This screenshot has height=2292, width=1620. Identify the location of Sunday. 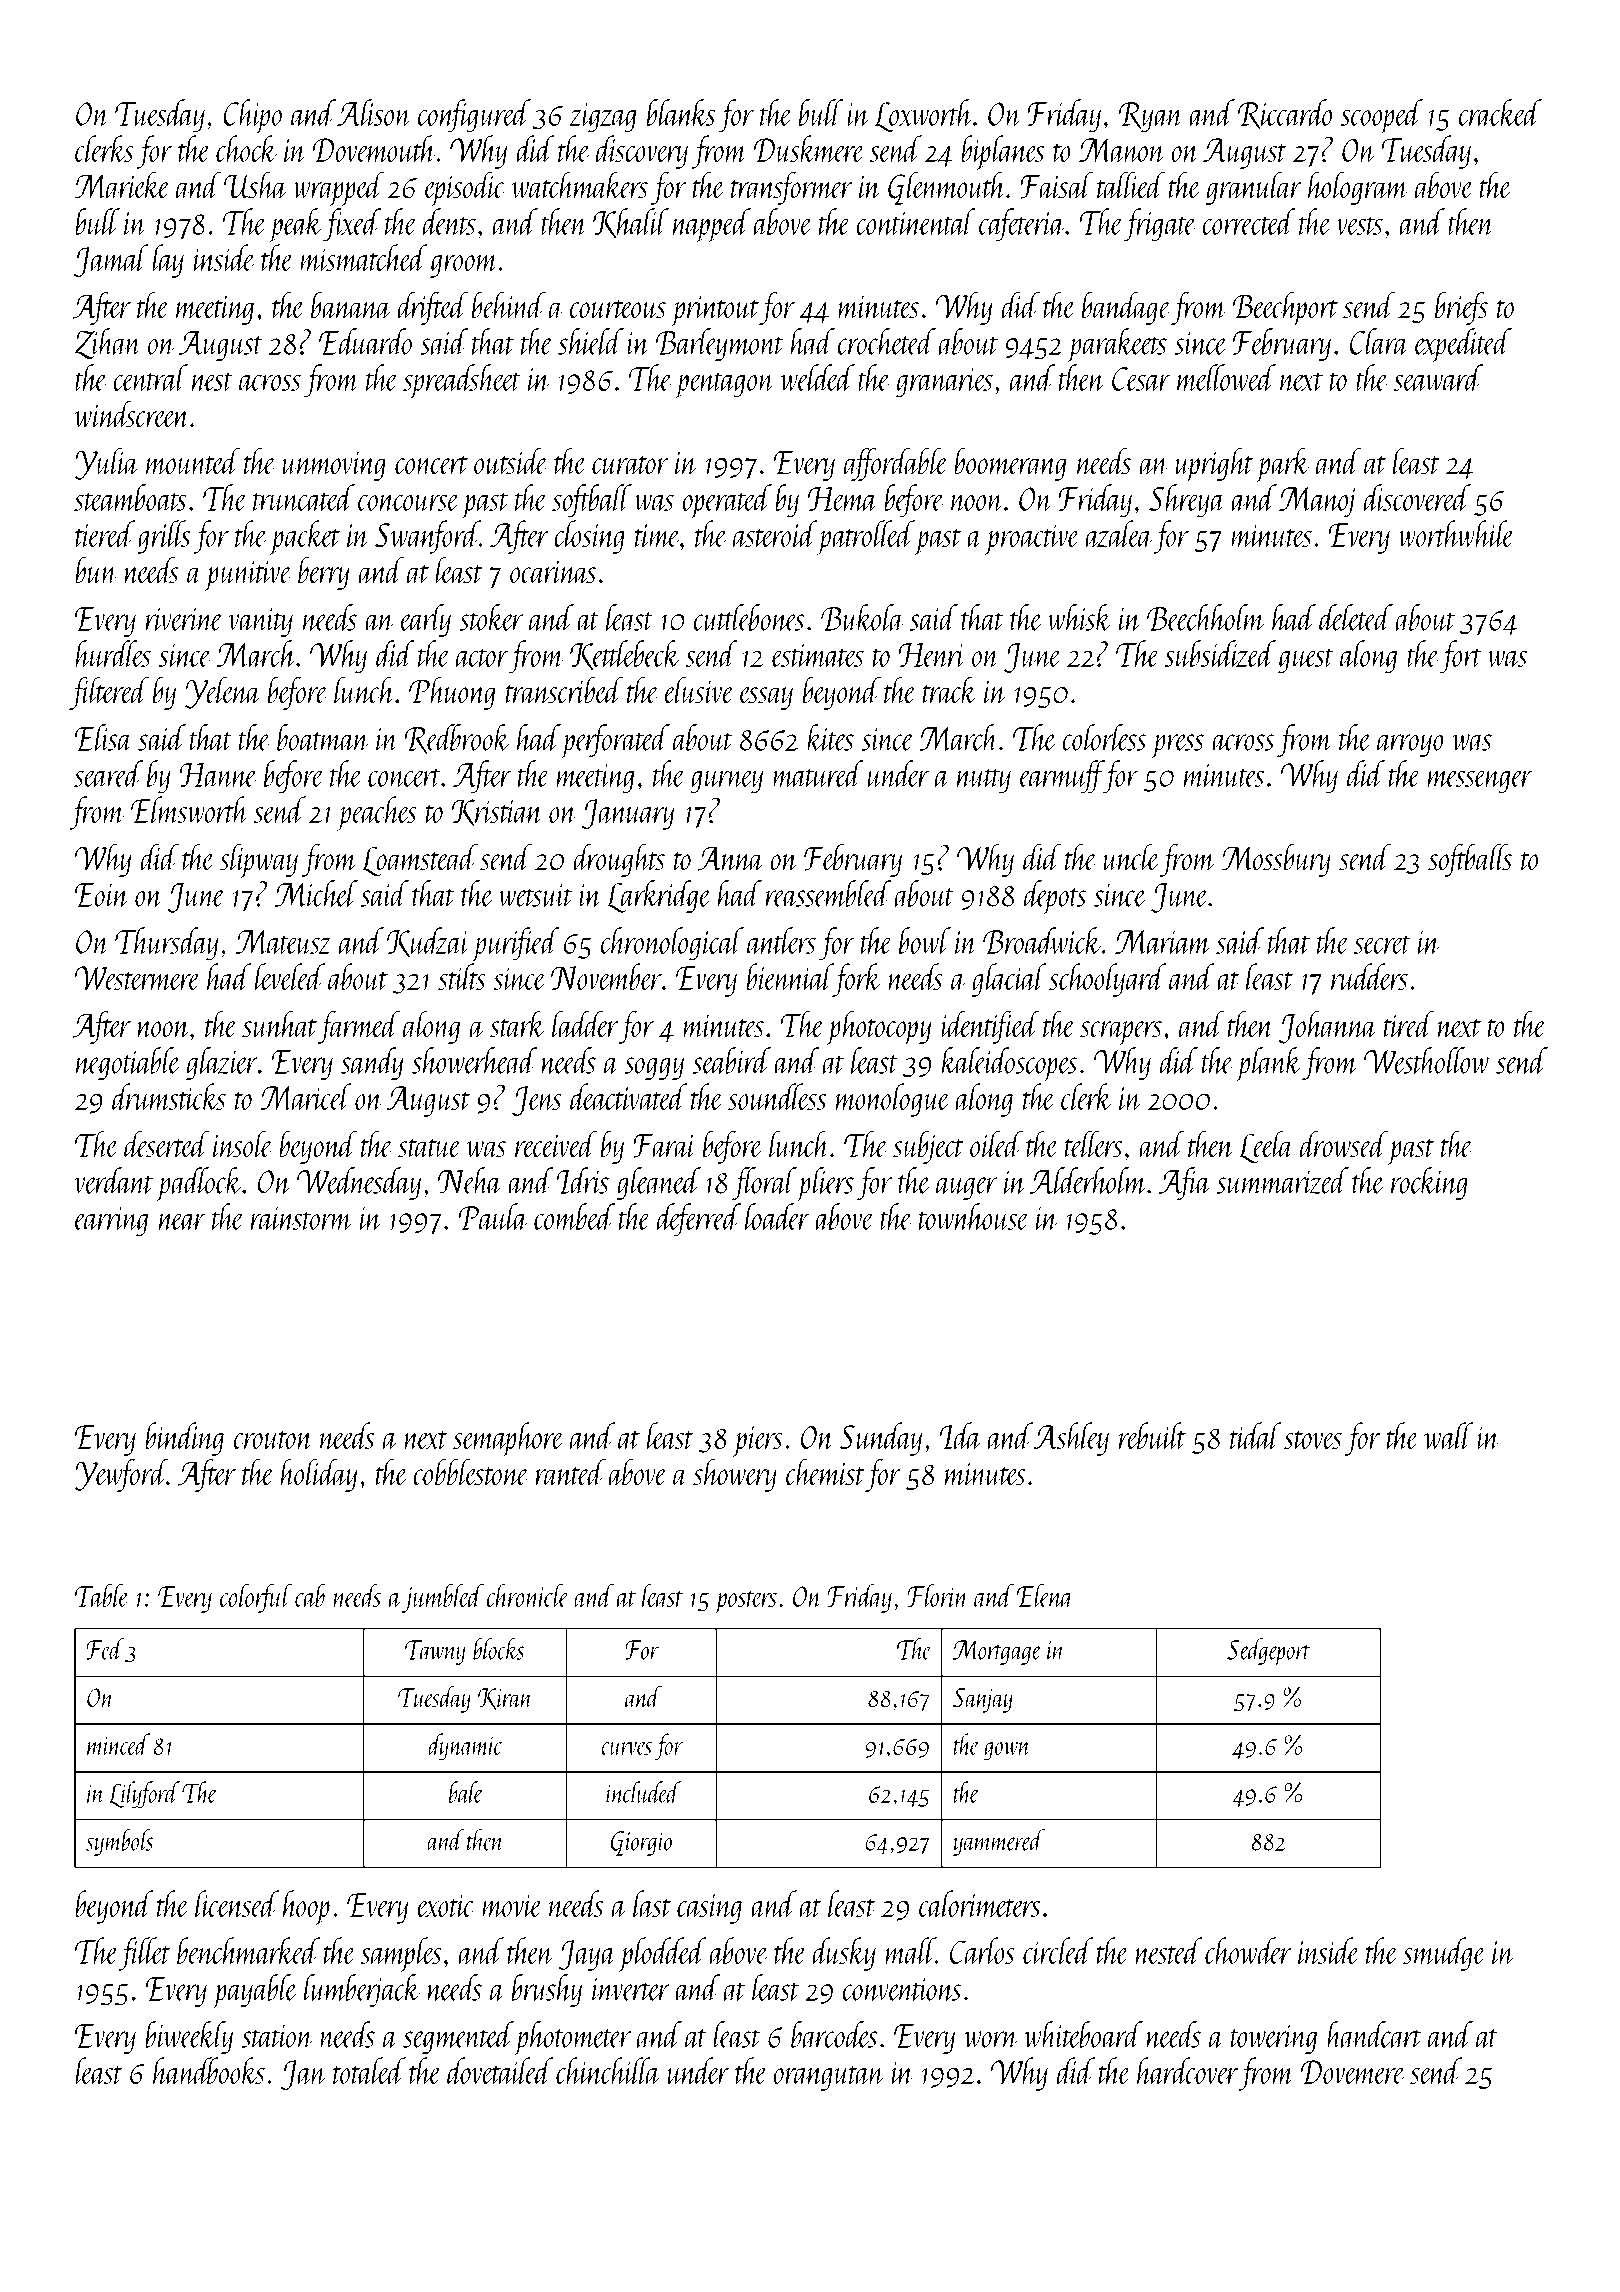
(881, 1439).
